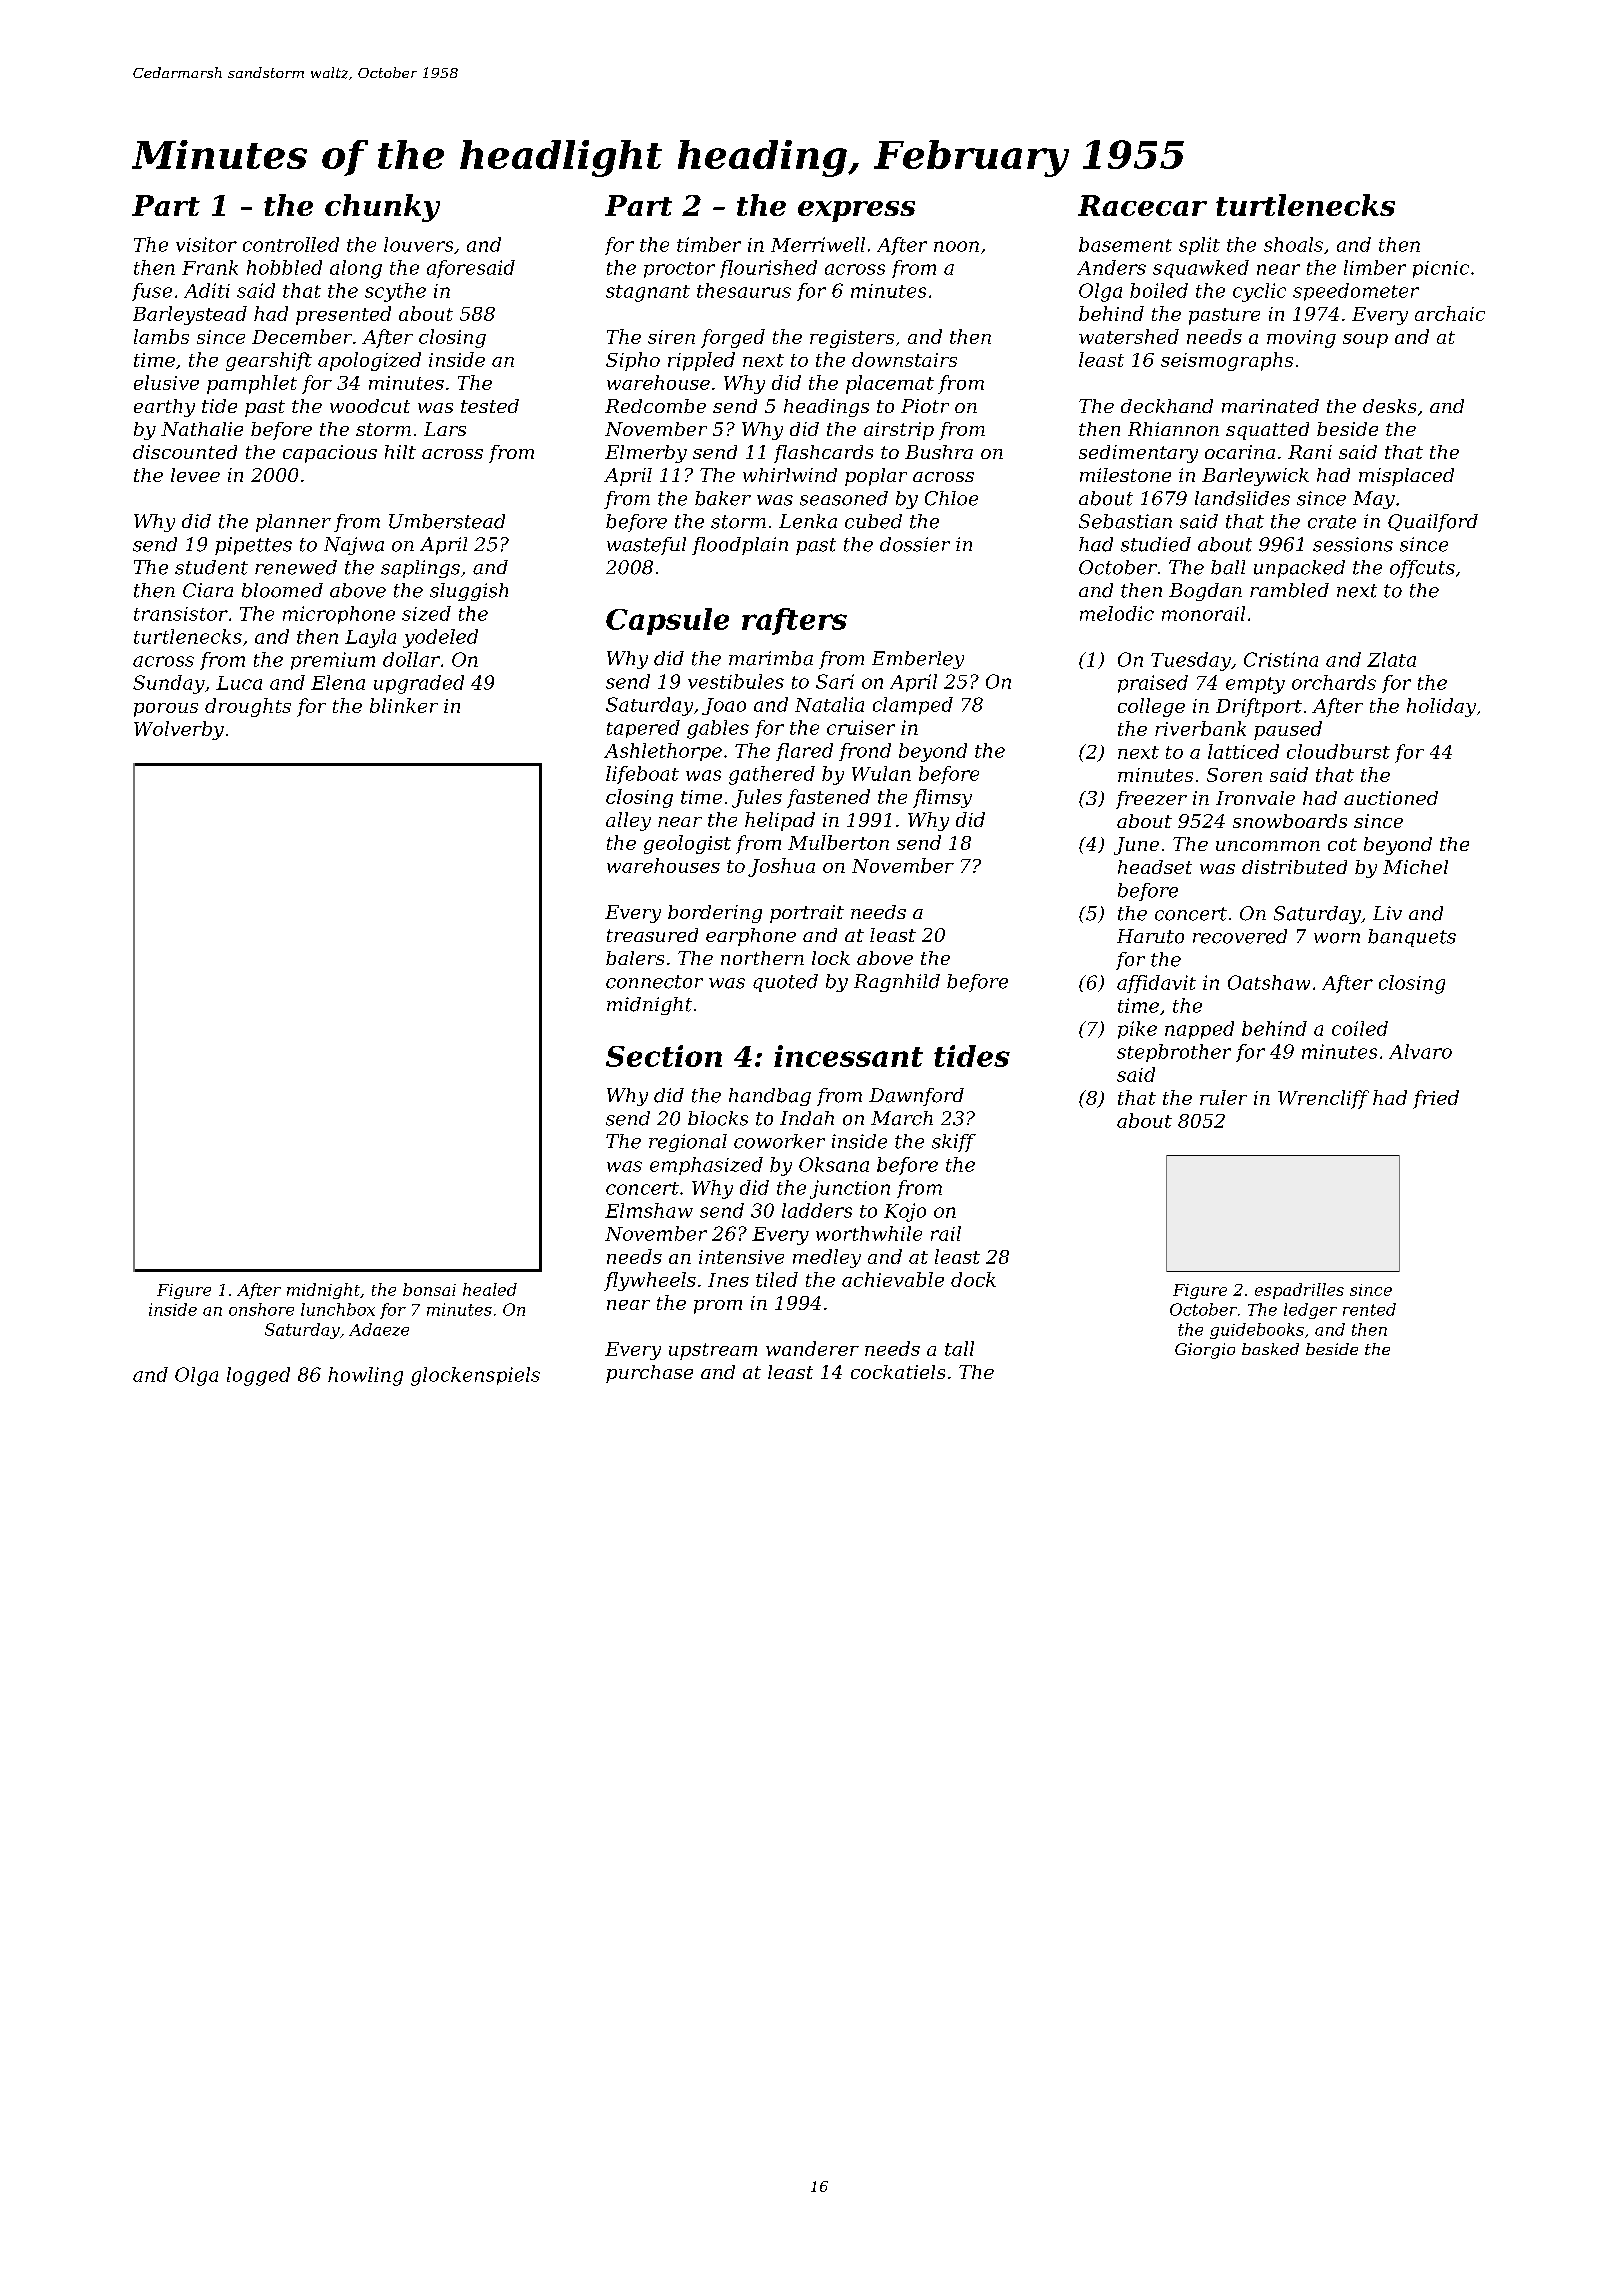 The width and height of the screenshot is (1620, 2292). What do you see at coordinates (904, 359) in the screenshot?
I see `downstairs` at bounding box center [904, 359].
